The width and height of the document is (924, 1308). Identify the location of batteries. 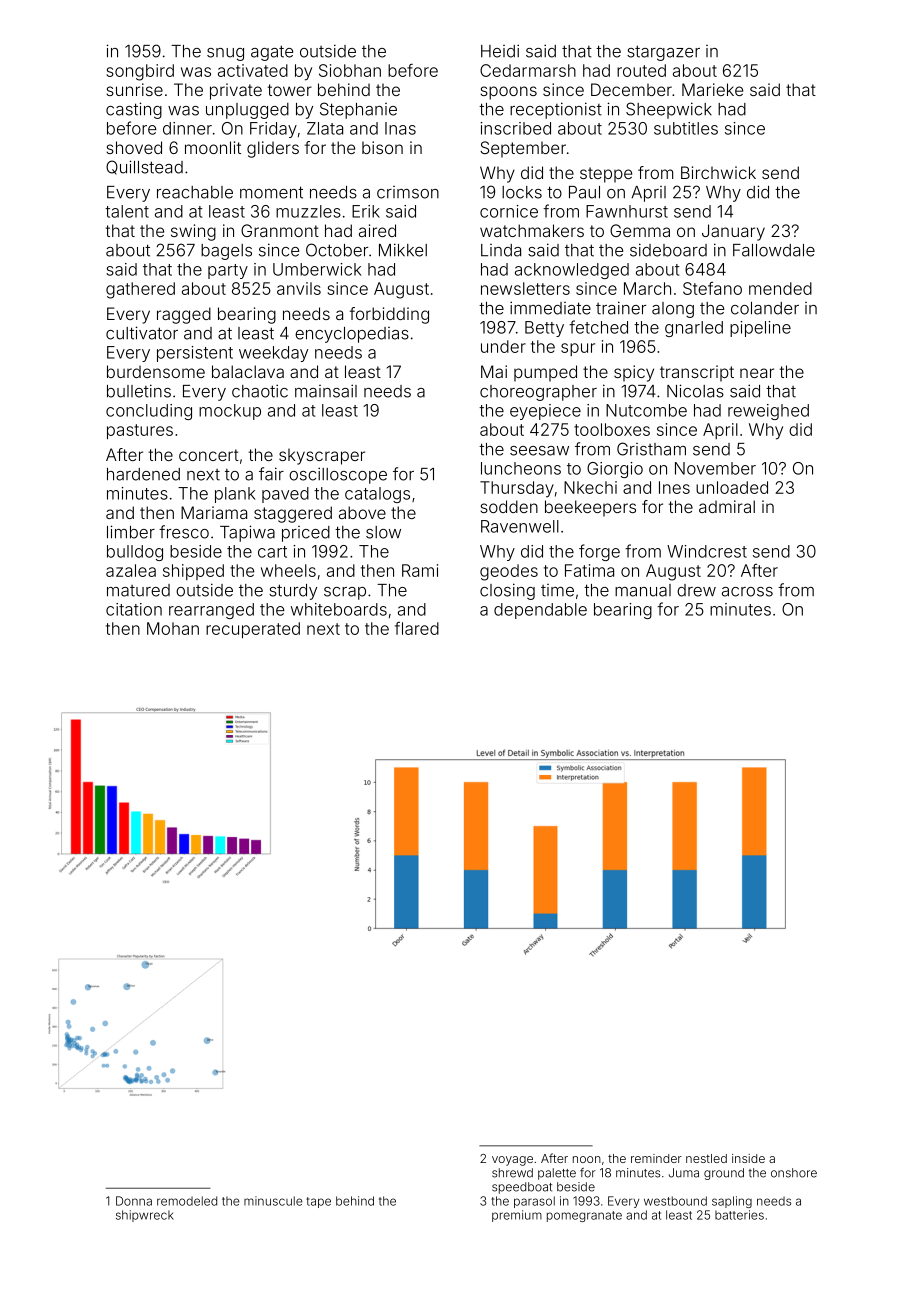
(739, 1215).
